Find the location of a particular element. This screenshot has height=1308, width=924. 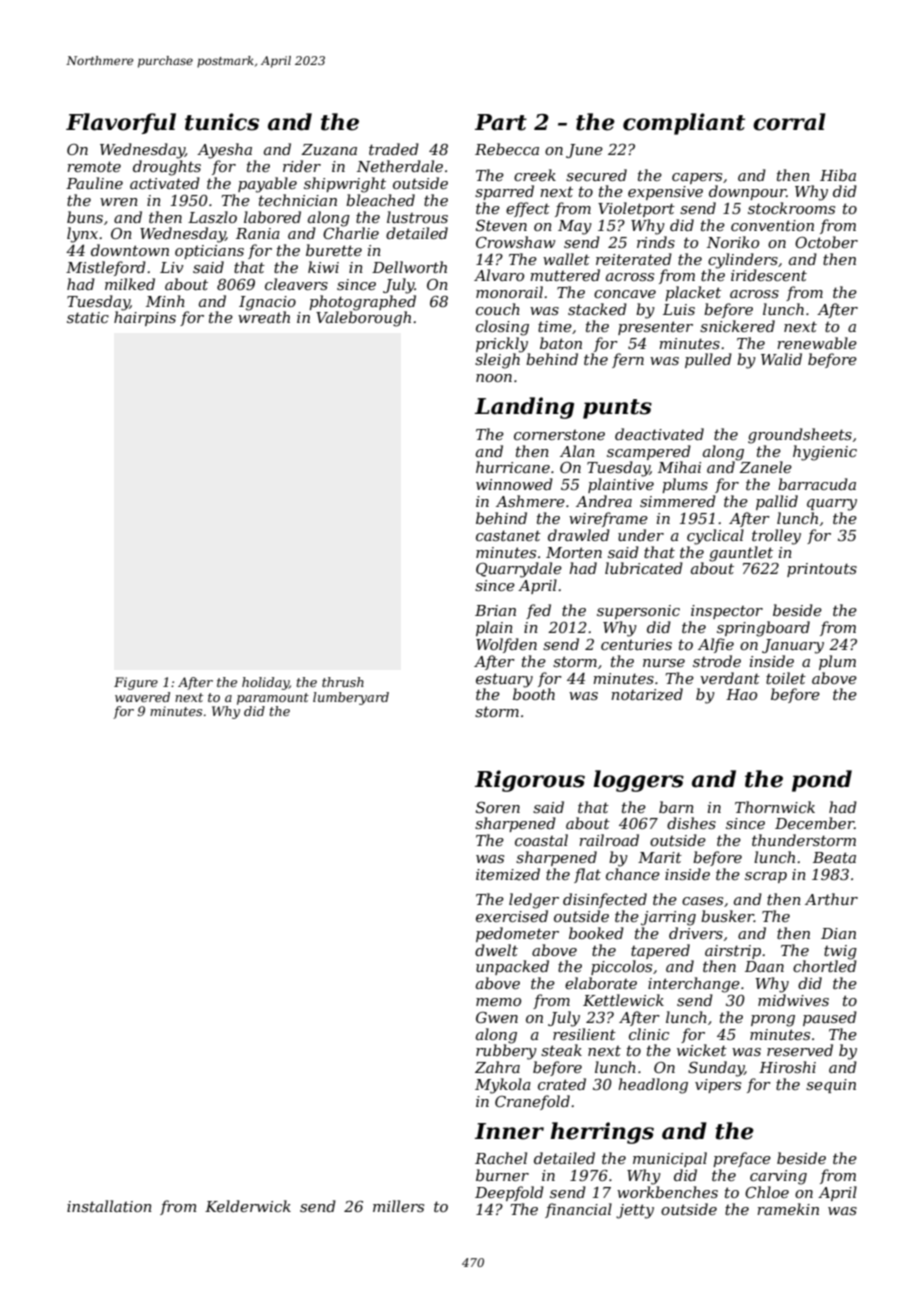

baton is located at coordinates (561, 343).
